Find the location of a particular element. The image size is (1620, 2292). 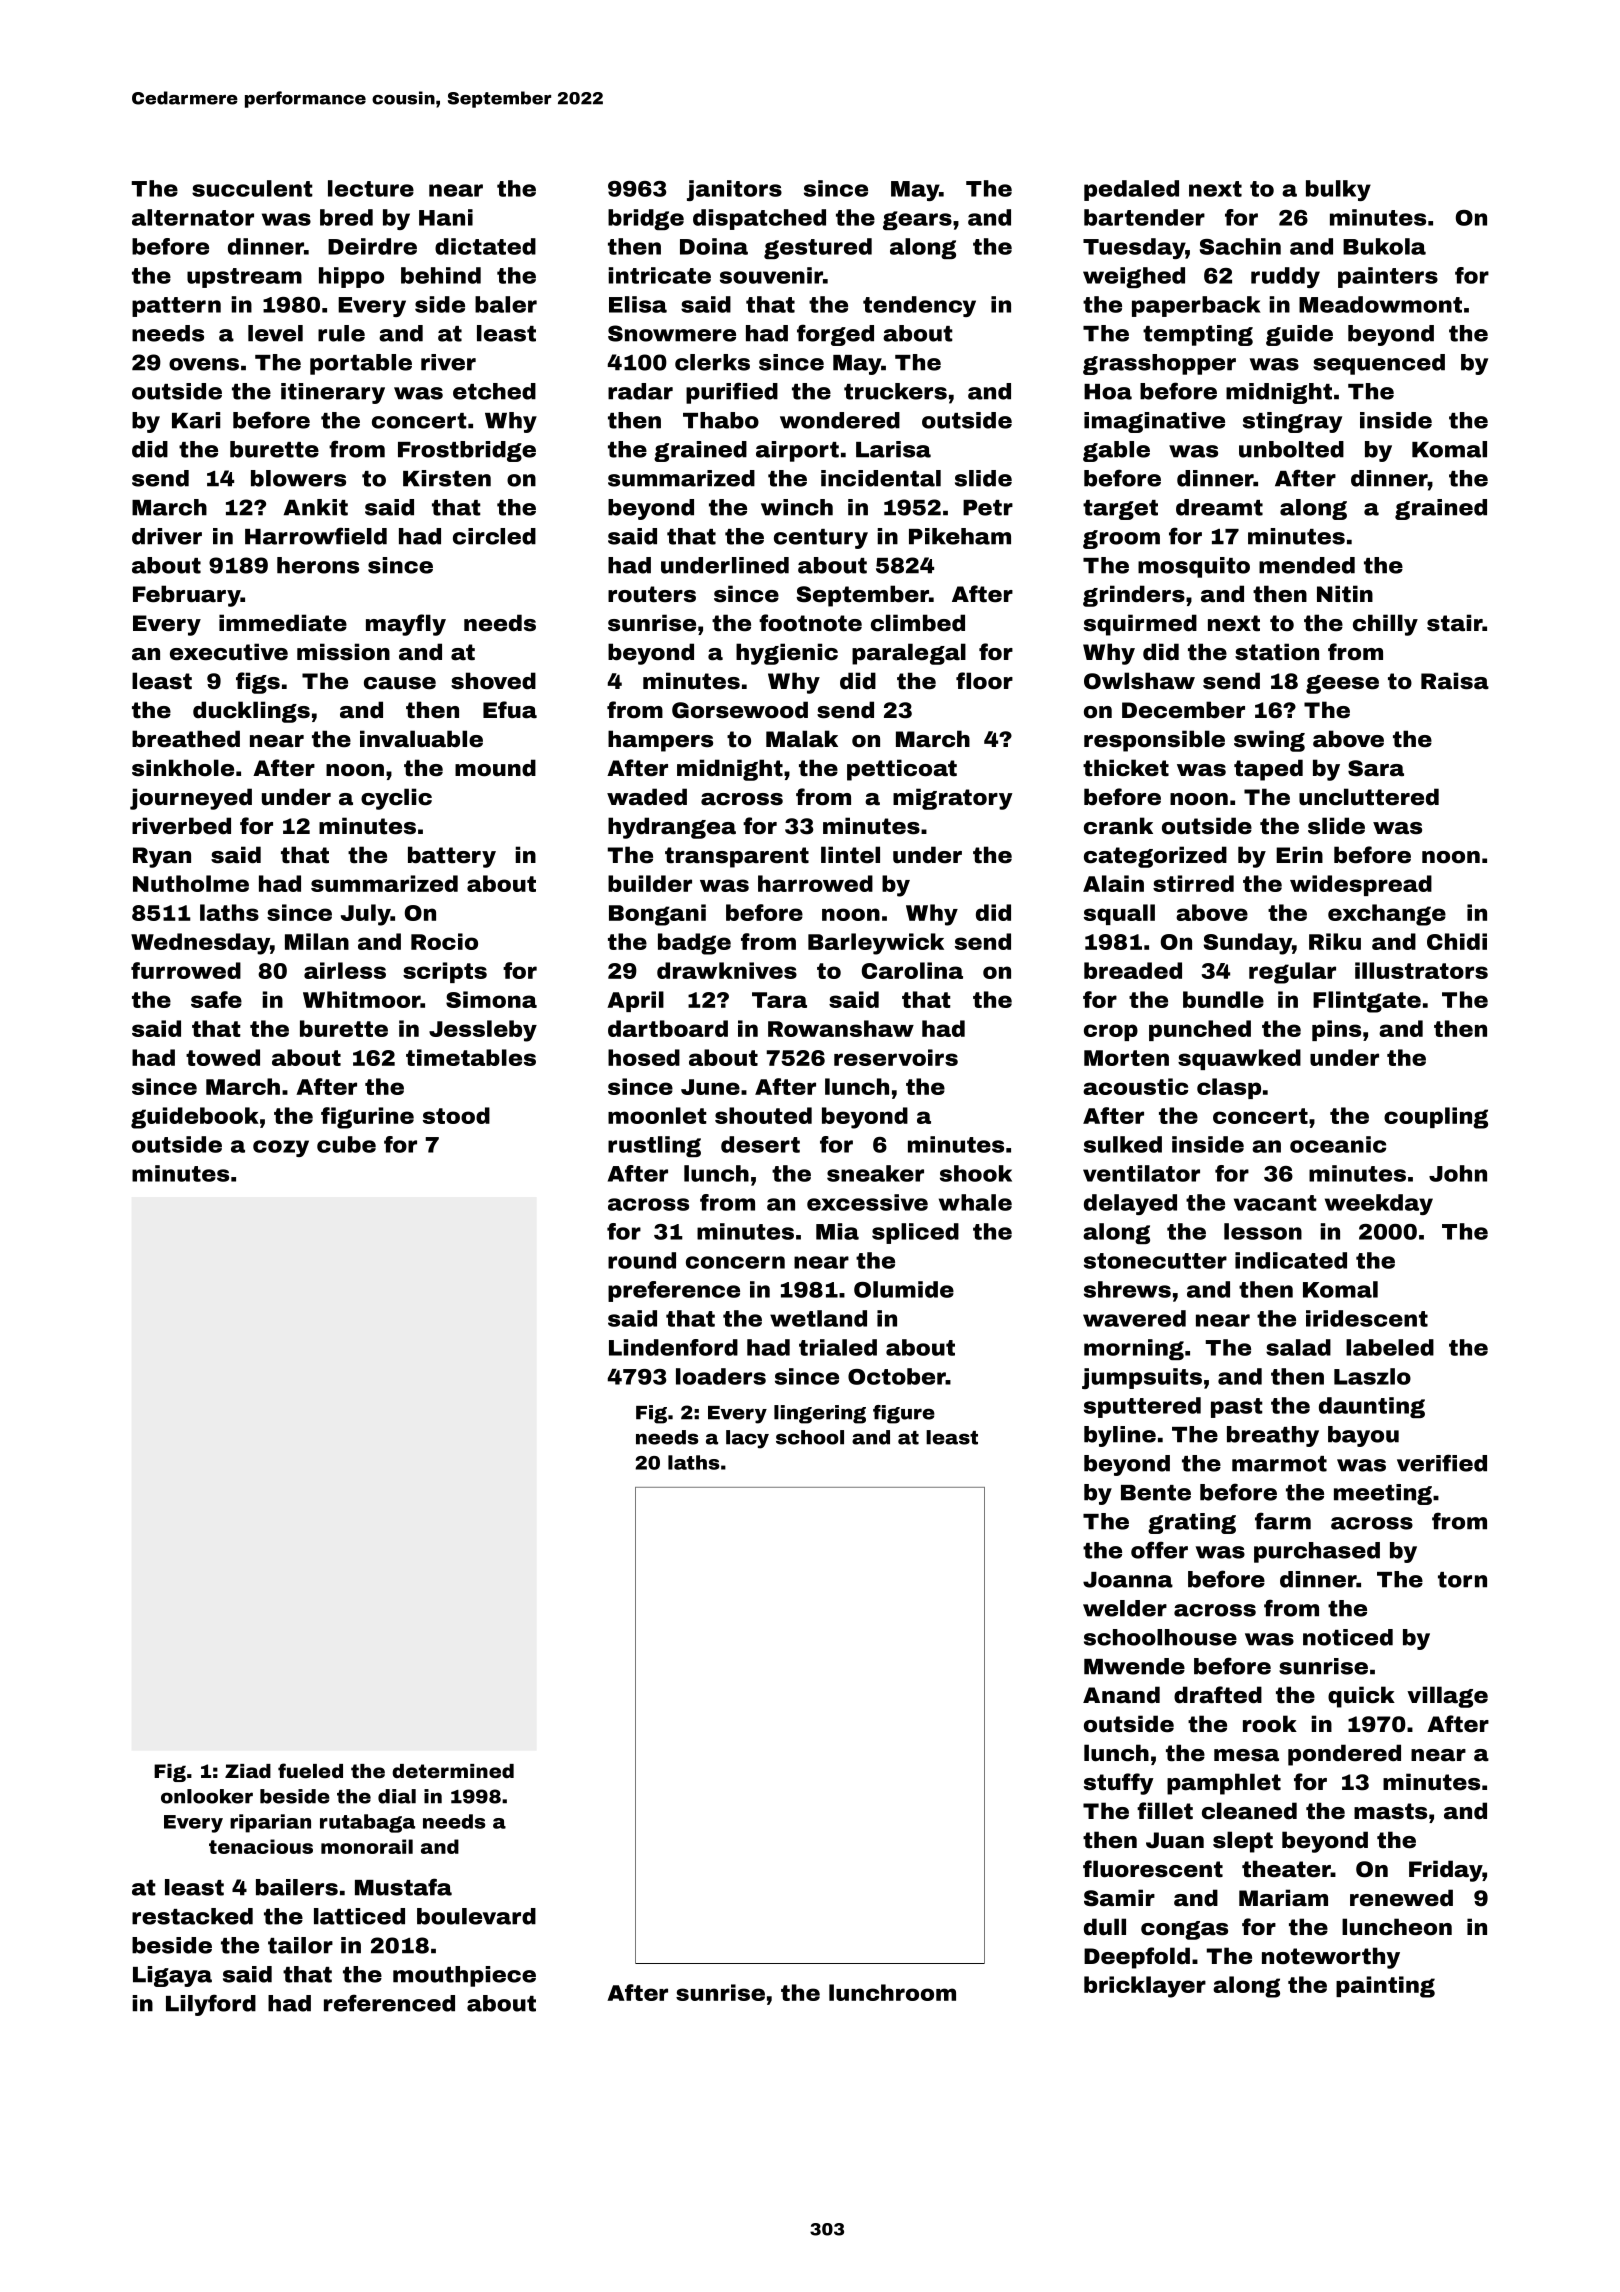

pedaled is located at coordinates (1131, 190).
